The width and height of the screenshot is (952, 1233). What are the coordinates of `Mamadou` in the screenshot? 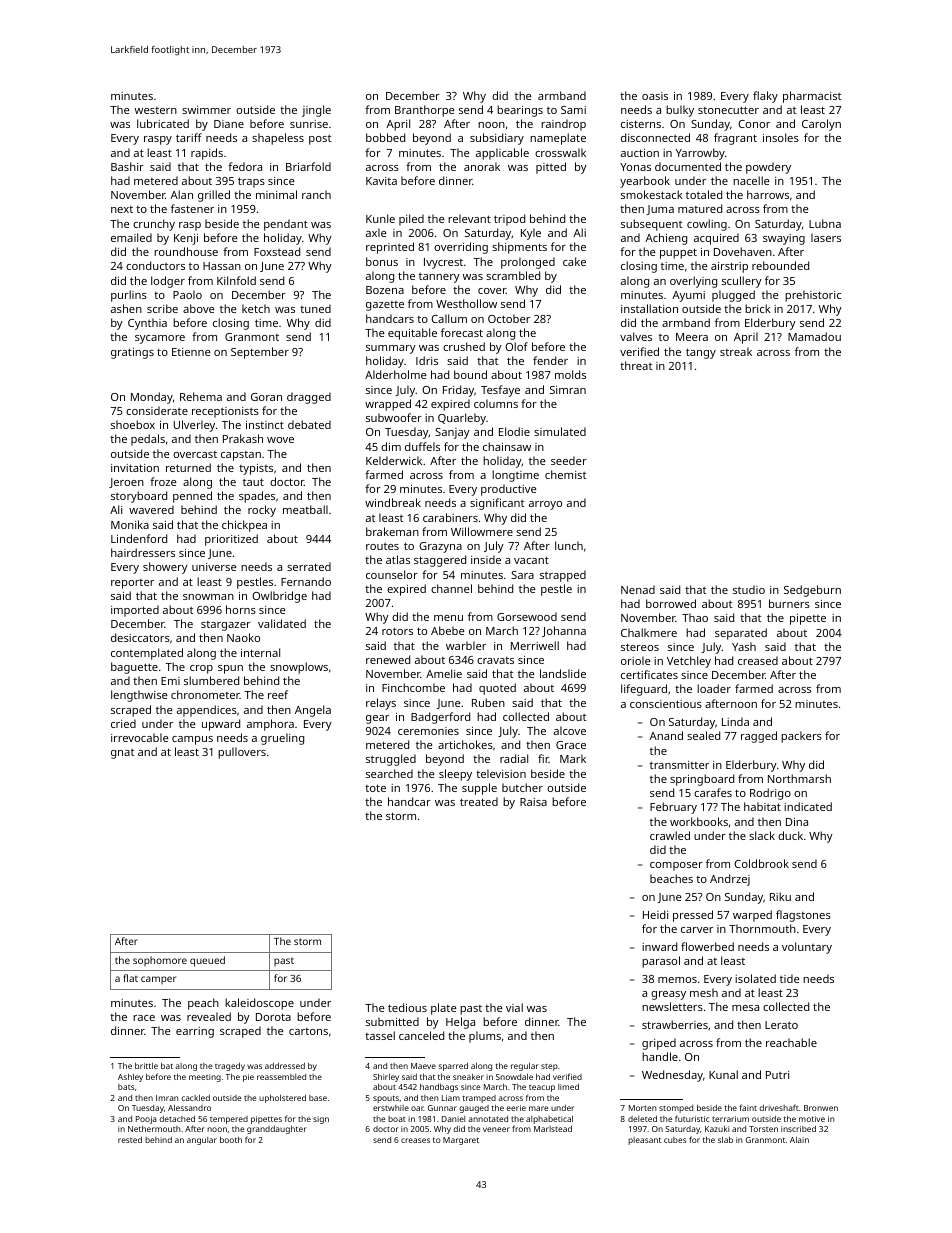 It's located at (814, 336).
